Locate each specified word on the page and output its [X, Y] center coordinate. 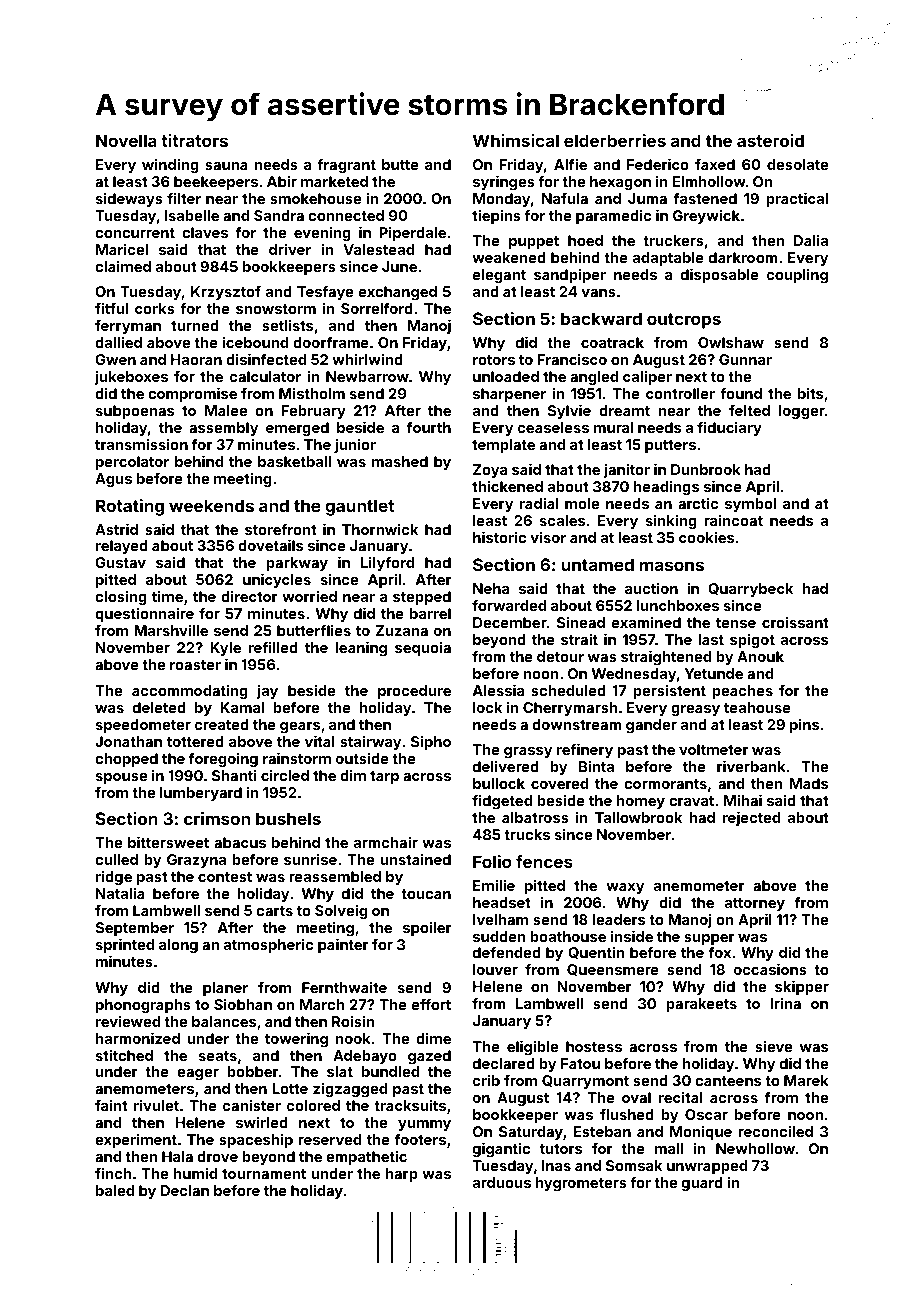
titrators [194, 140]
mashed [400, 461]
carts [274, 911]
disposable [720, 275]
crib [486, 1080]
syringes [504, 182]
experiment [136, 1140]
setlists [287, 325]
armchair [386, 842]
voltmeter [714, 749]
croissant [795, 622]
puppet [534, 242]
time [167, 596]
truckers [673, 240]
